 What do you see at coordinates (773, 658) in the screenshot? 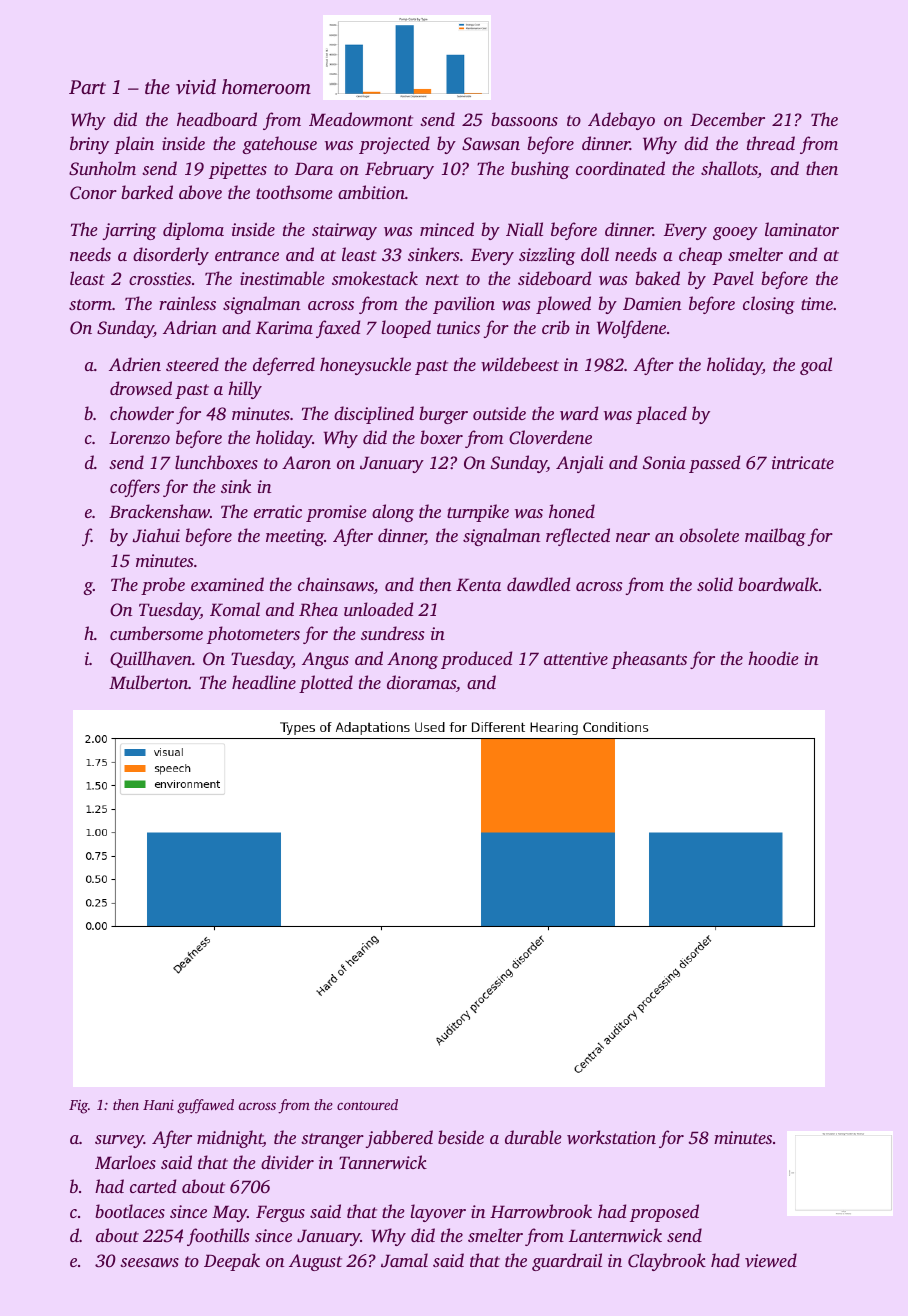
I see `hoodie` at bounding box center [773, 658].
